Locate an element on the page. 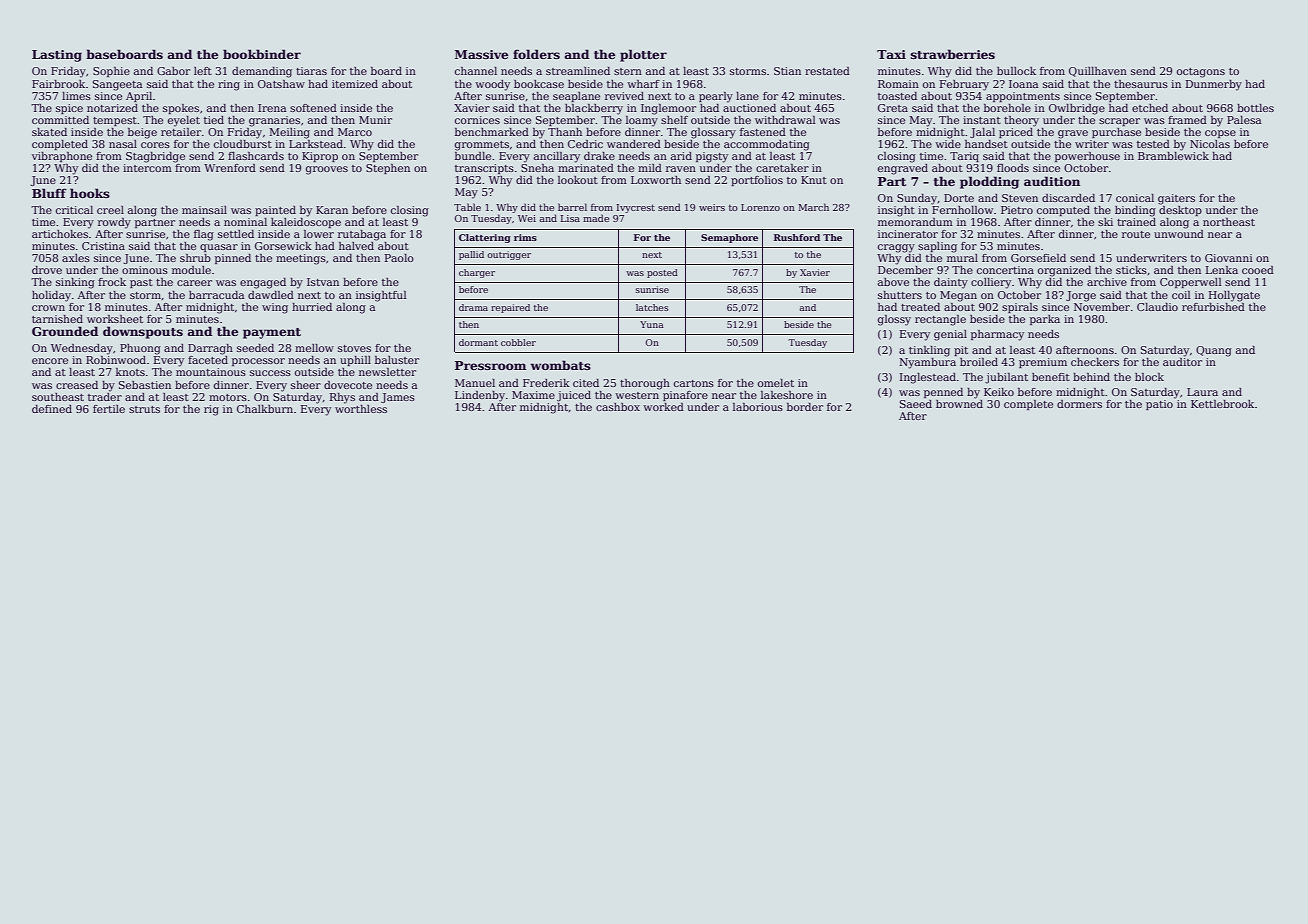 This image has height=924, width=1308. Inglestead is located at coordinates (928, 378).
